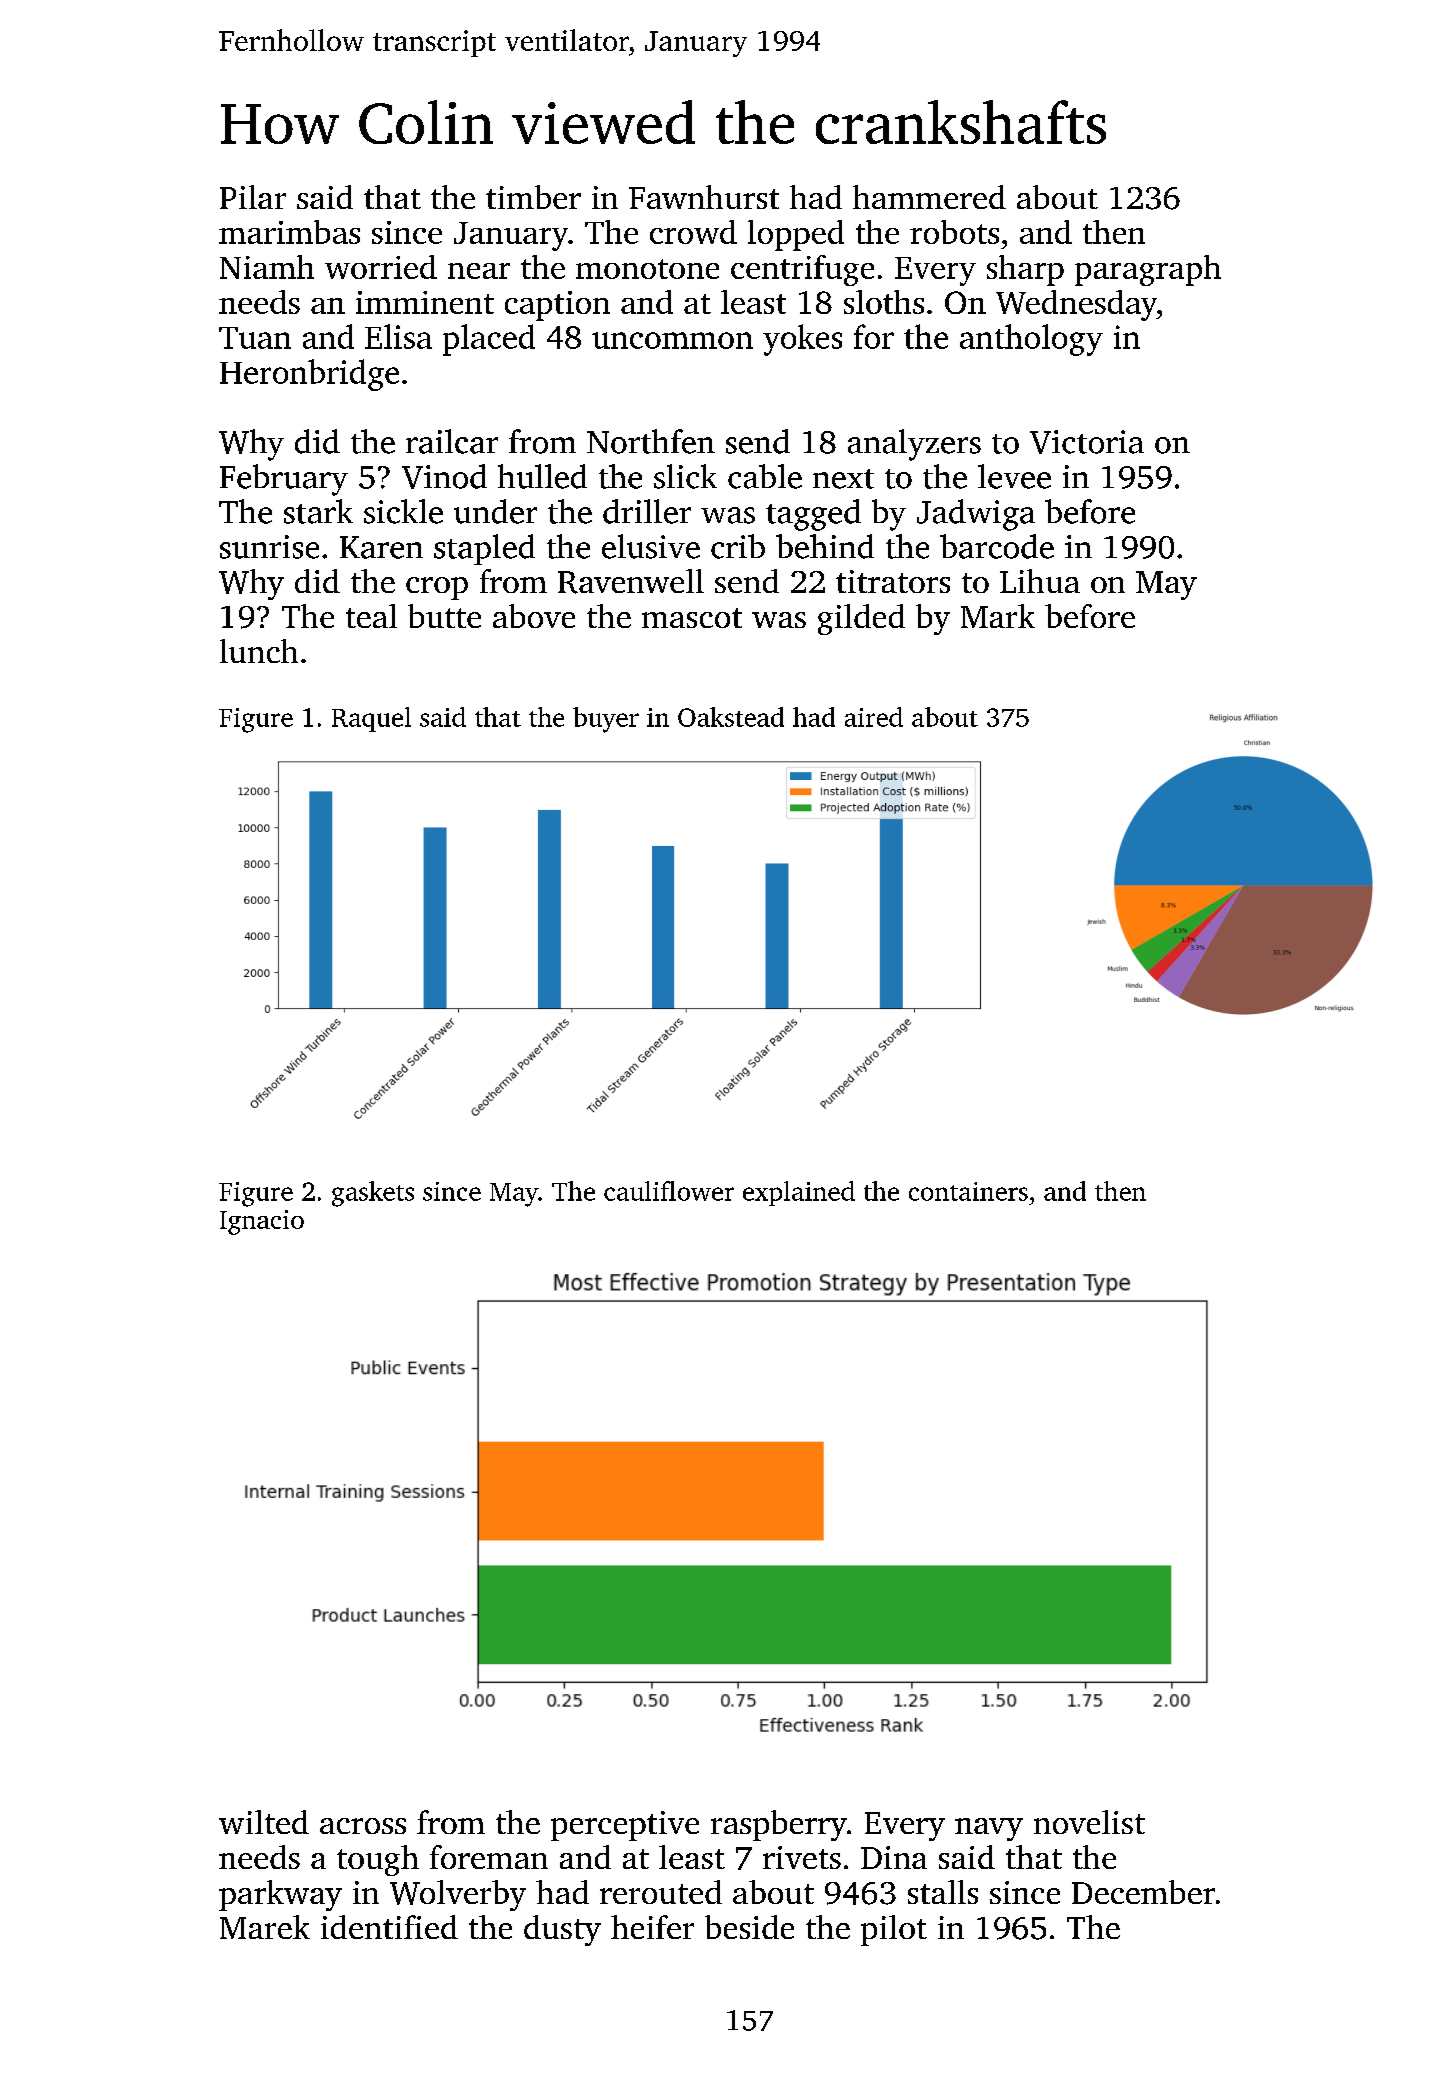 The width and height of the document is (1450, 2100). What do you see at coordinates (289, 232) in the document?
I see `marimbas` at bounding box center [289, 232].
